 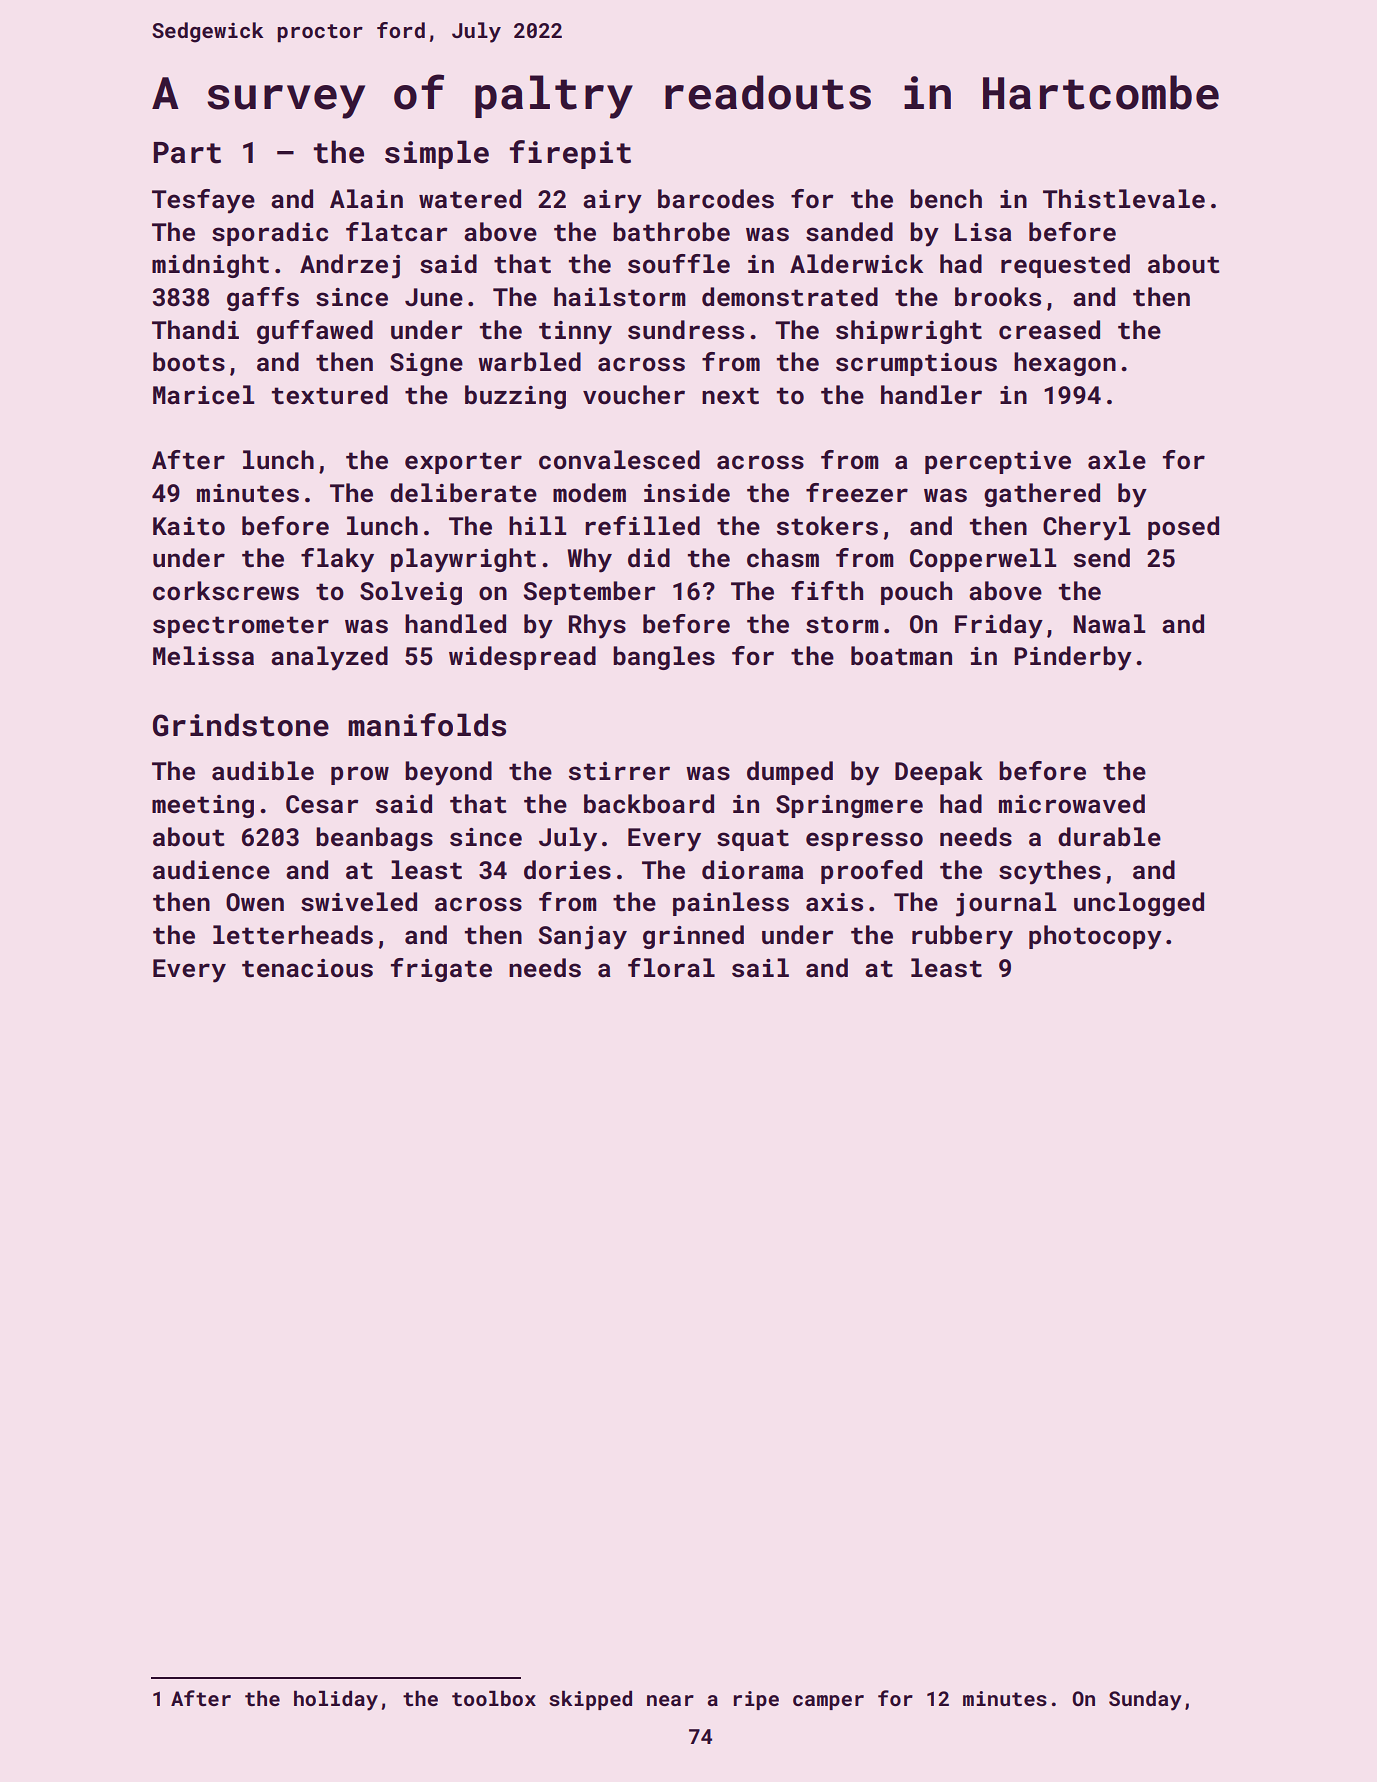 I want to click on floral, so click(x=671, y=967).
